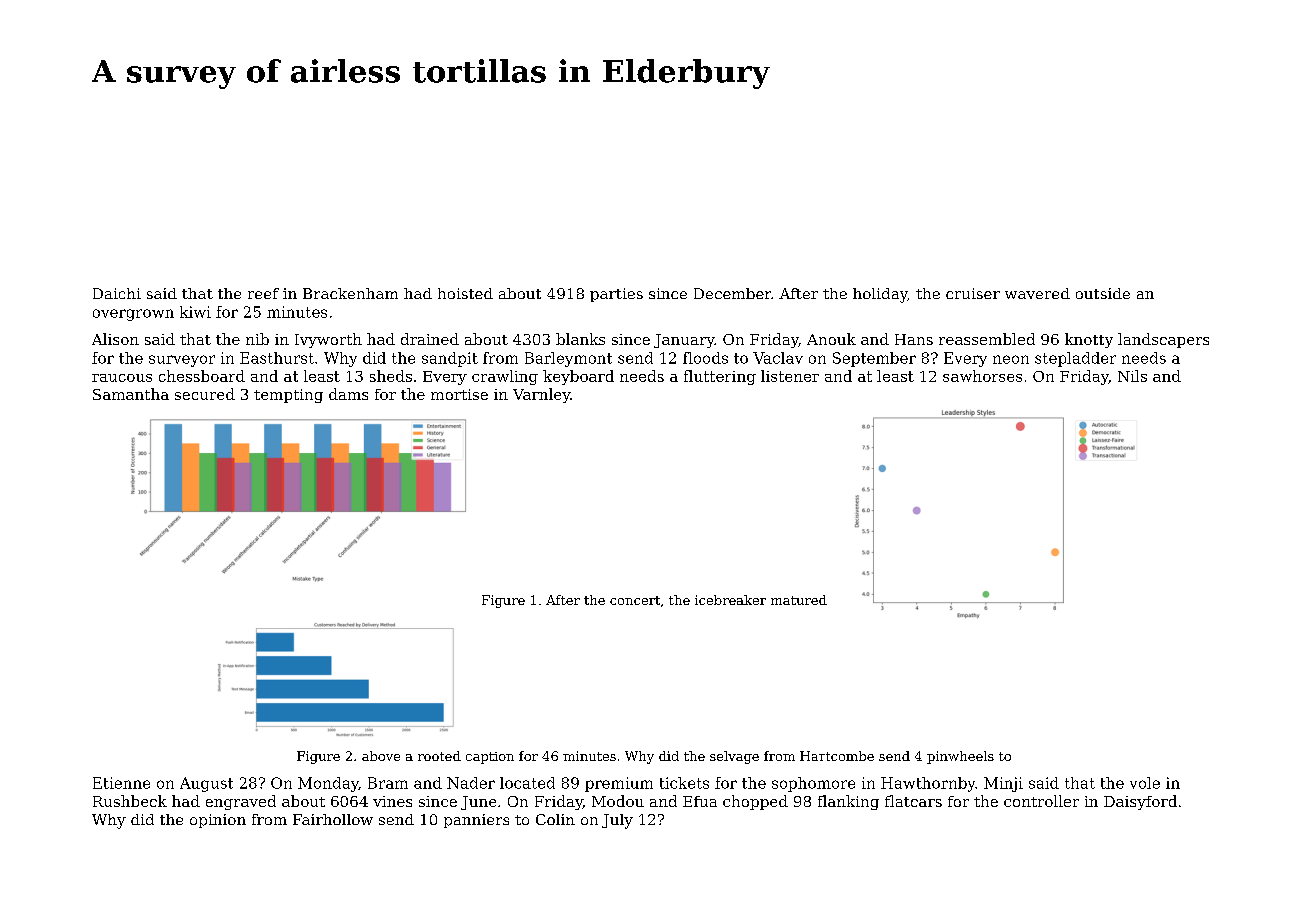 The image size is (1308, 924). What do you see at coordinates (635, 600) in the image?
I see `concert` at bounding box center [635, 600].
